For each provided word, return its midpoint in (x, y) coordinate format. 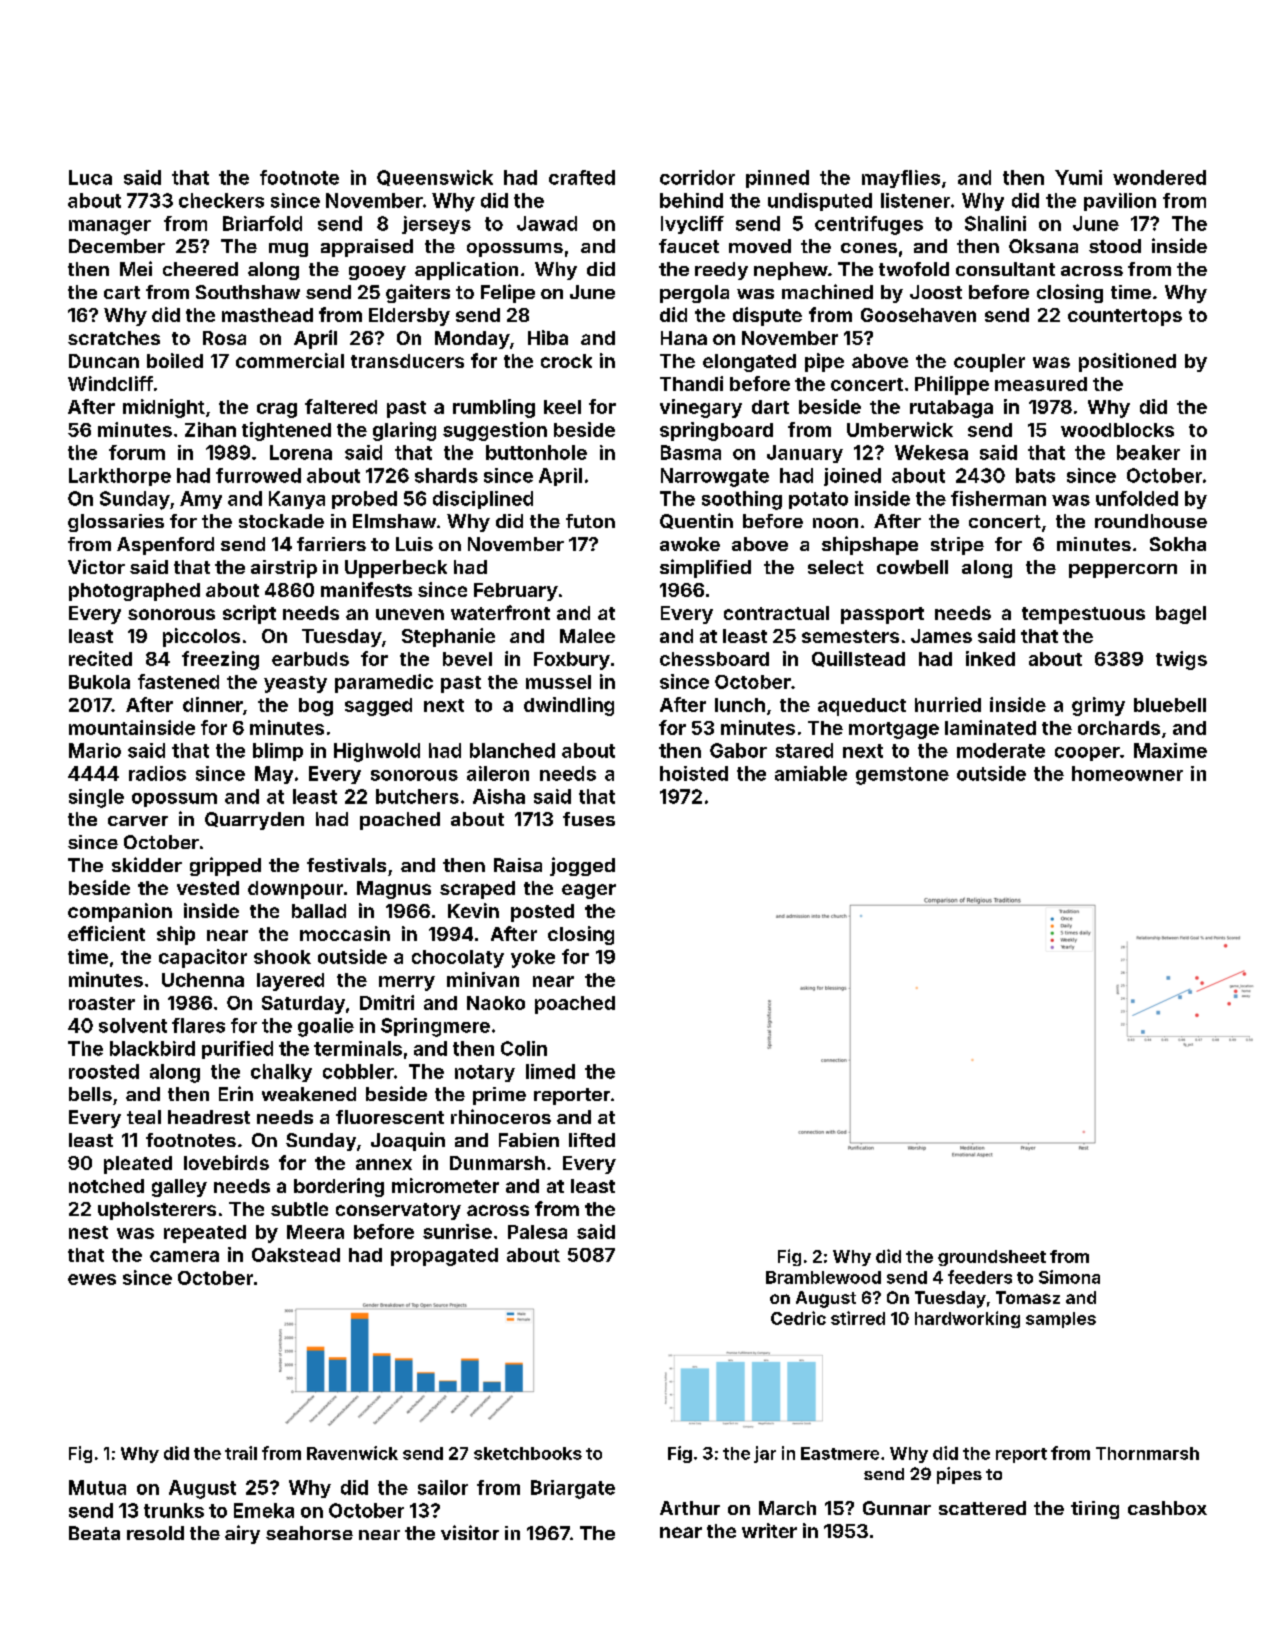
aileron (498, 773)
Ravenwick (352, 1453)
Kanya (297, 500)
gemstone (902, 776)
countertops (1125, 317)
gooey (377, 273)
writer (769, 1530)
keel (562, 407)
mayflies (901, 179)
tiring (1095, 1510)
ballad (319, 911)
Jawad (547, 223)
